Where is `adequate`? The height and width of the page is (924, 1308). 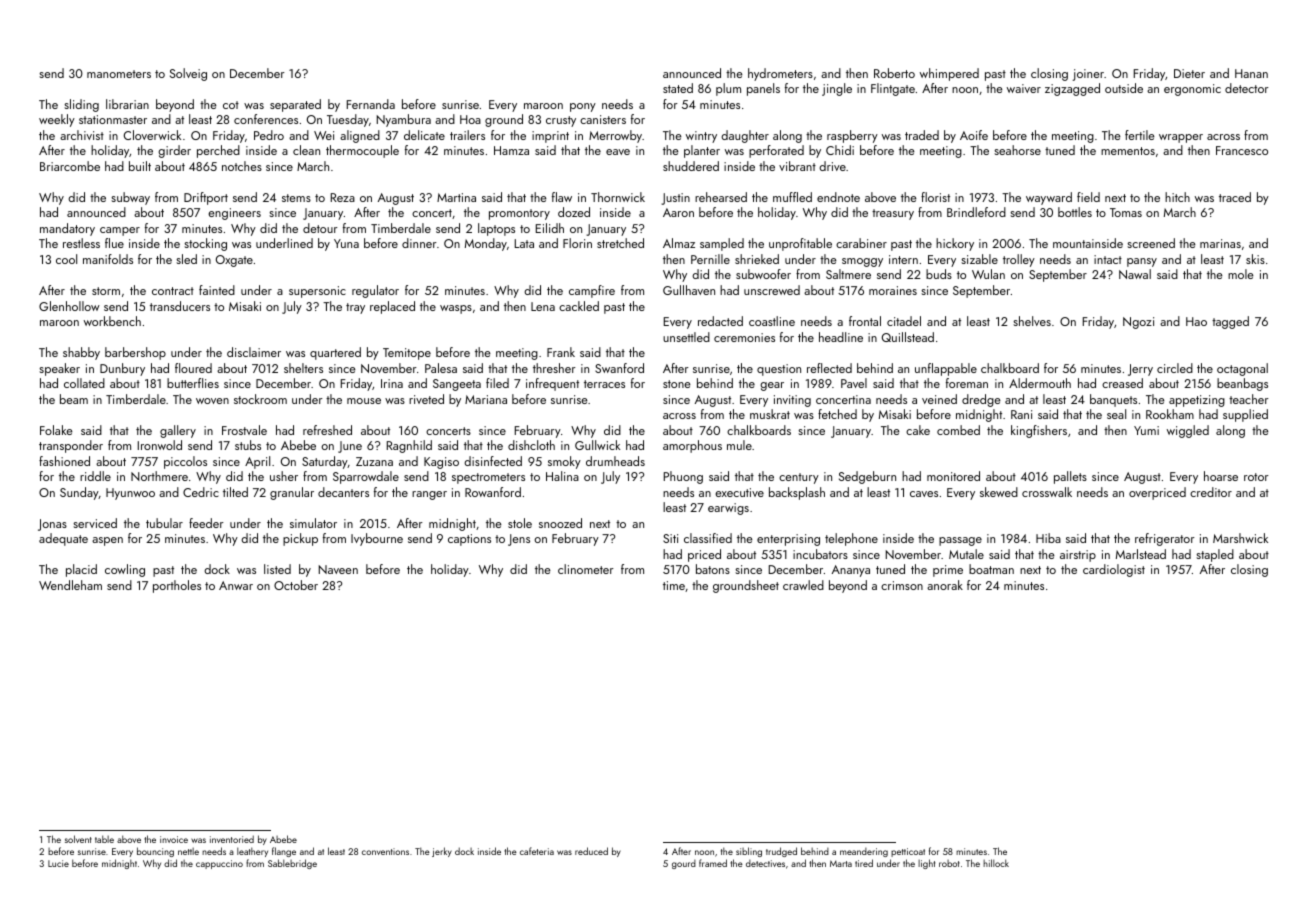
adequate is located at coordinates (63, 539).
